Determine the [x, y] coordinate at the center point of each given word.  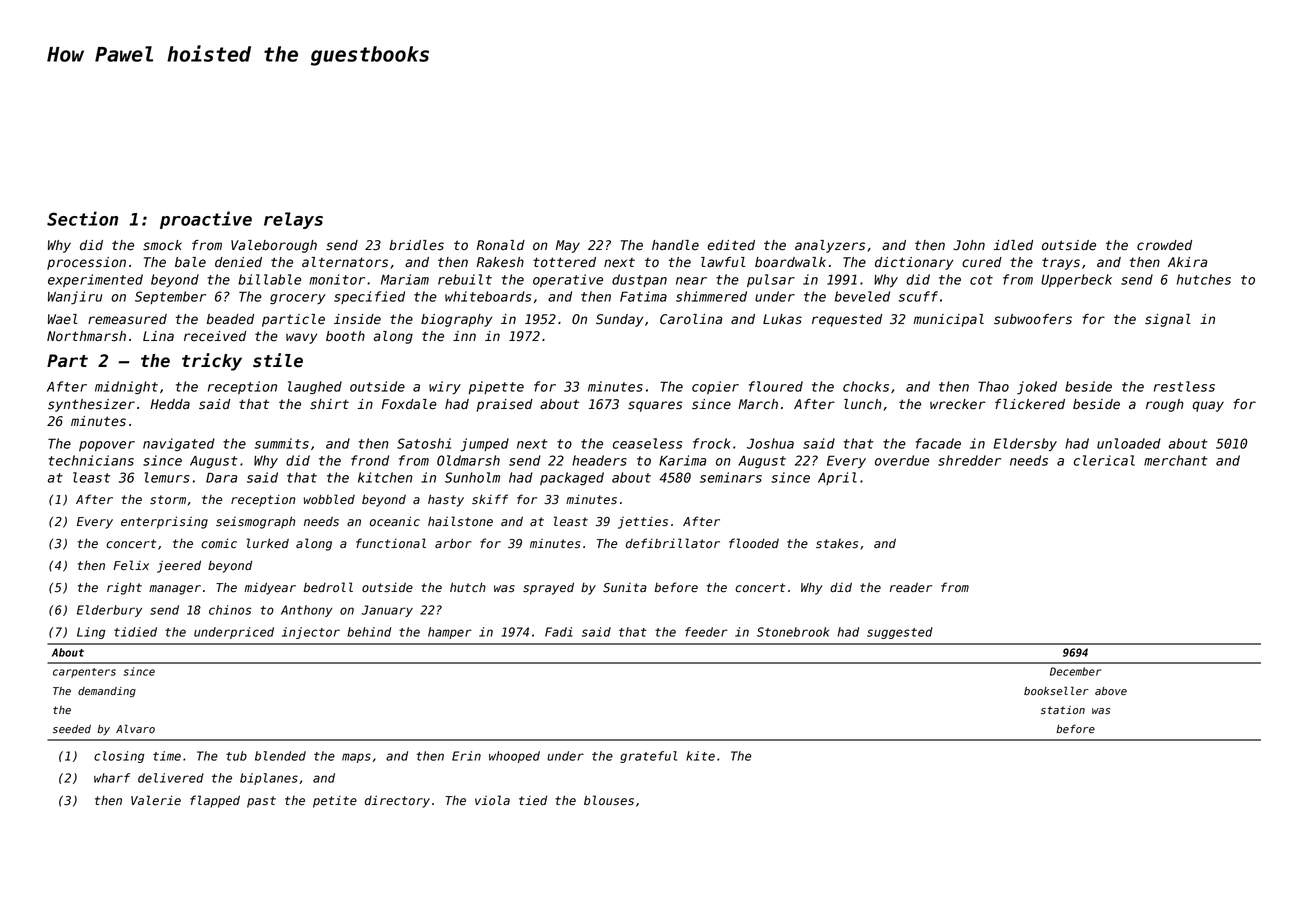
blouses [609, 800]
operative [568, 280]
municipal [949, 320]
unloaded [1129, 443]
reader [911, 587]
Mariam [405, 279]
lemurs [167, 477]
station [1063, 710]
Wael [63, 319]
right [124, 588]
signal [1168, 320]
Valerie [156, 800]
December [1075, 671]
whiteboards [488, 296]
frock [712, 443]
